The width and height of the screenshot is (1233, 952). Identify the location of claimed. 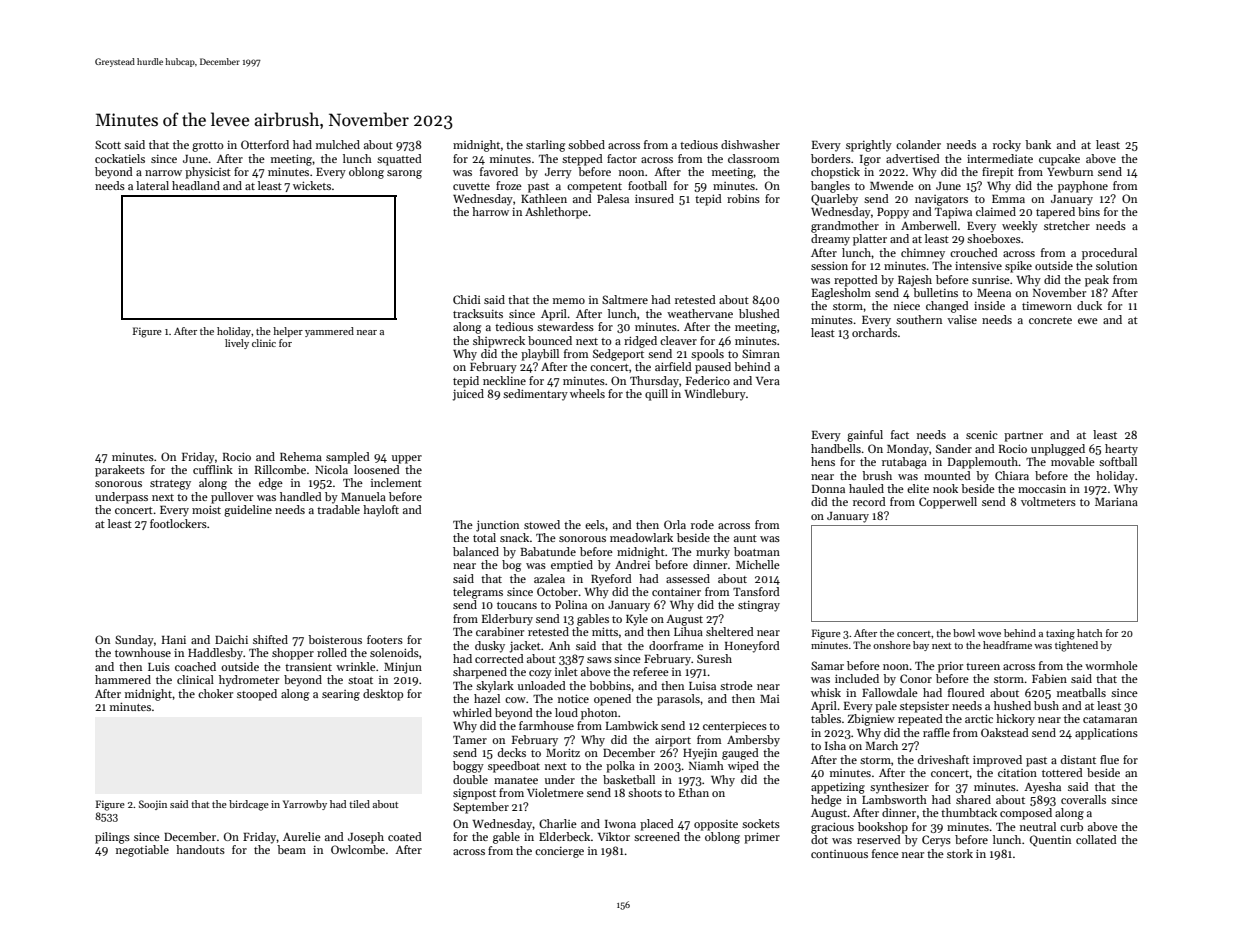
(996, 211).
